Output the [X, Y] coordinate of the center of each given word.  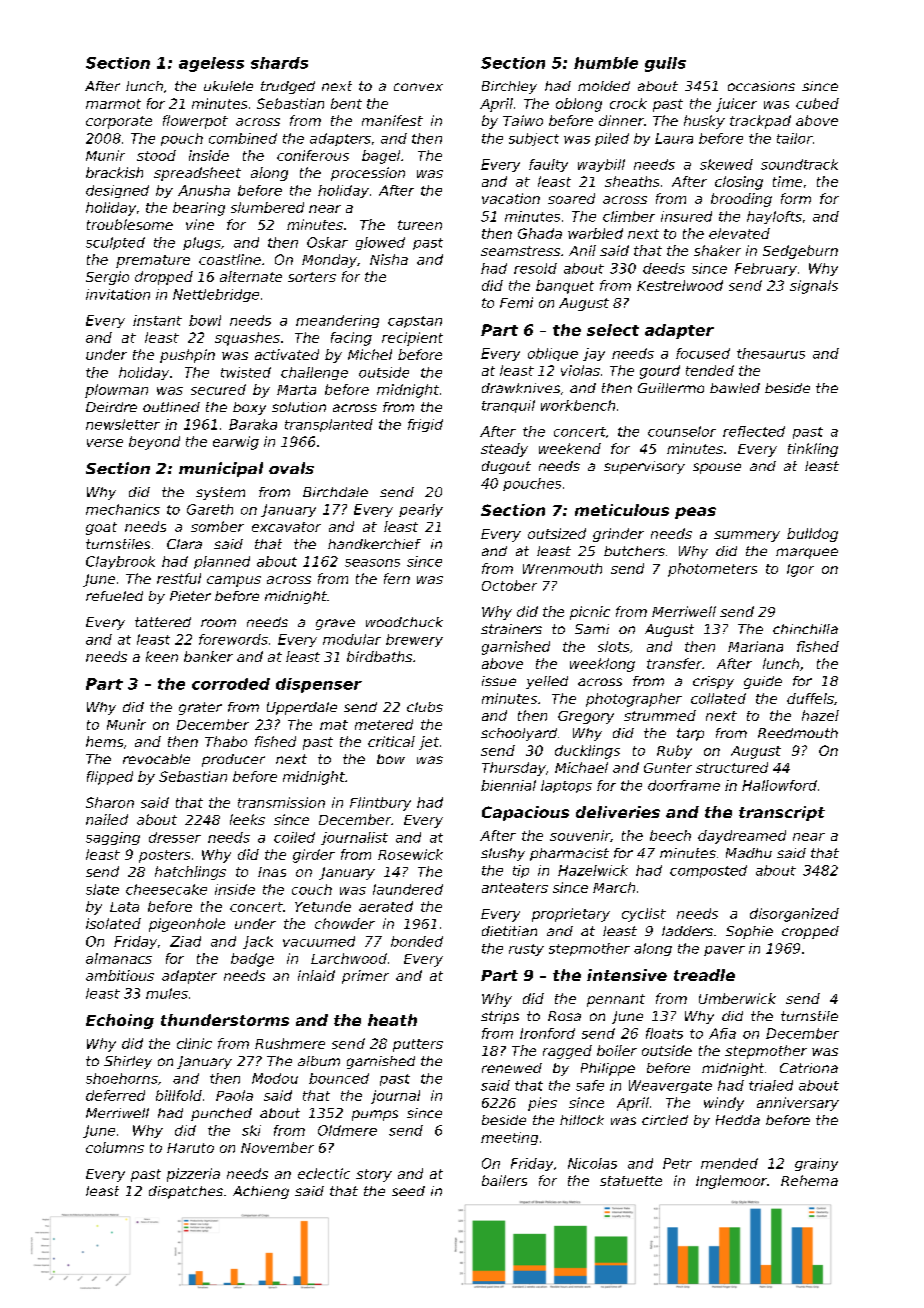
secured [218, 389]
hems [104, 741]
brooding [741, 200]
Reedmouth [798, 733]
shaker [717, 250]
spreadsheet [197, 174]
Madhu [749, 853]
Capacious [525, 813]
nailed [107, 819]
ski [251, 1130]
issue [499, 681]
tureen [420, 225]
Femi [516, 302]
